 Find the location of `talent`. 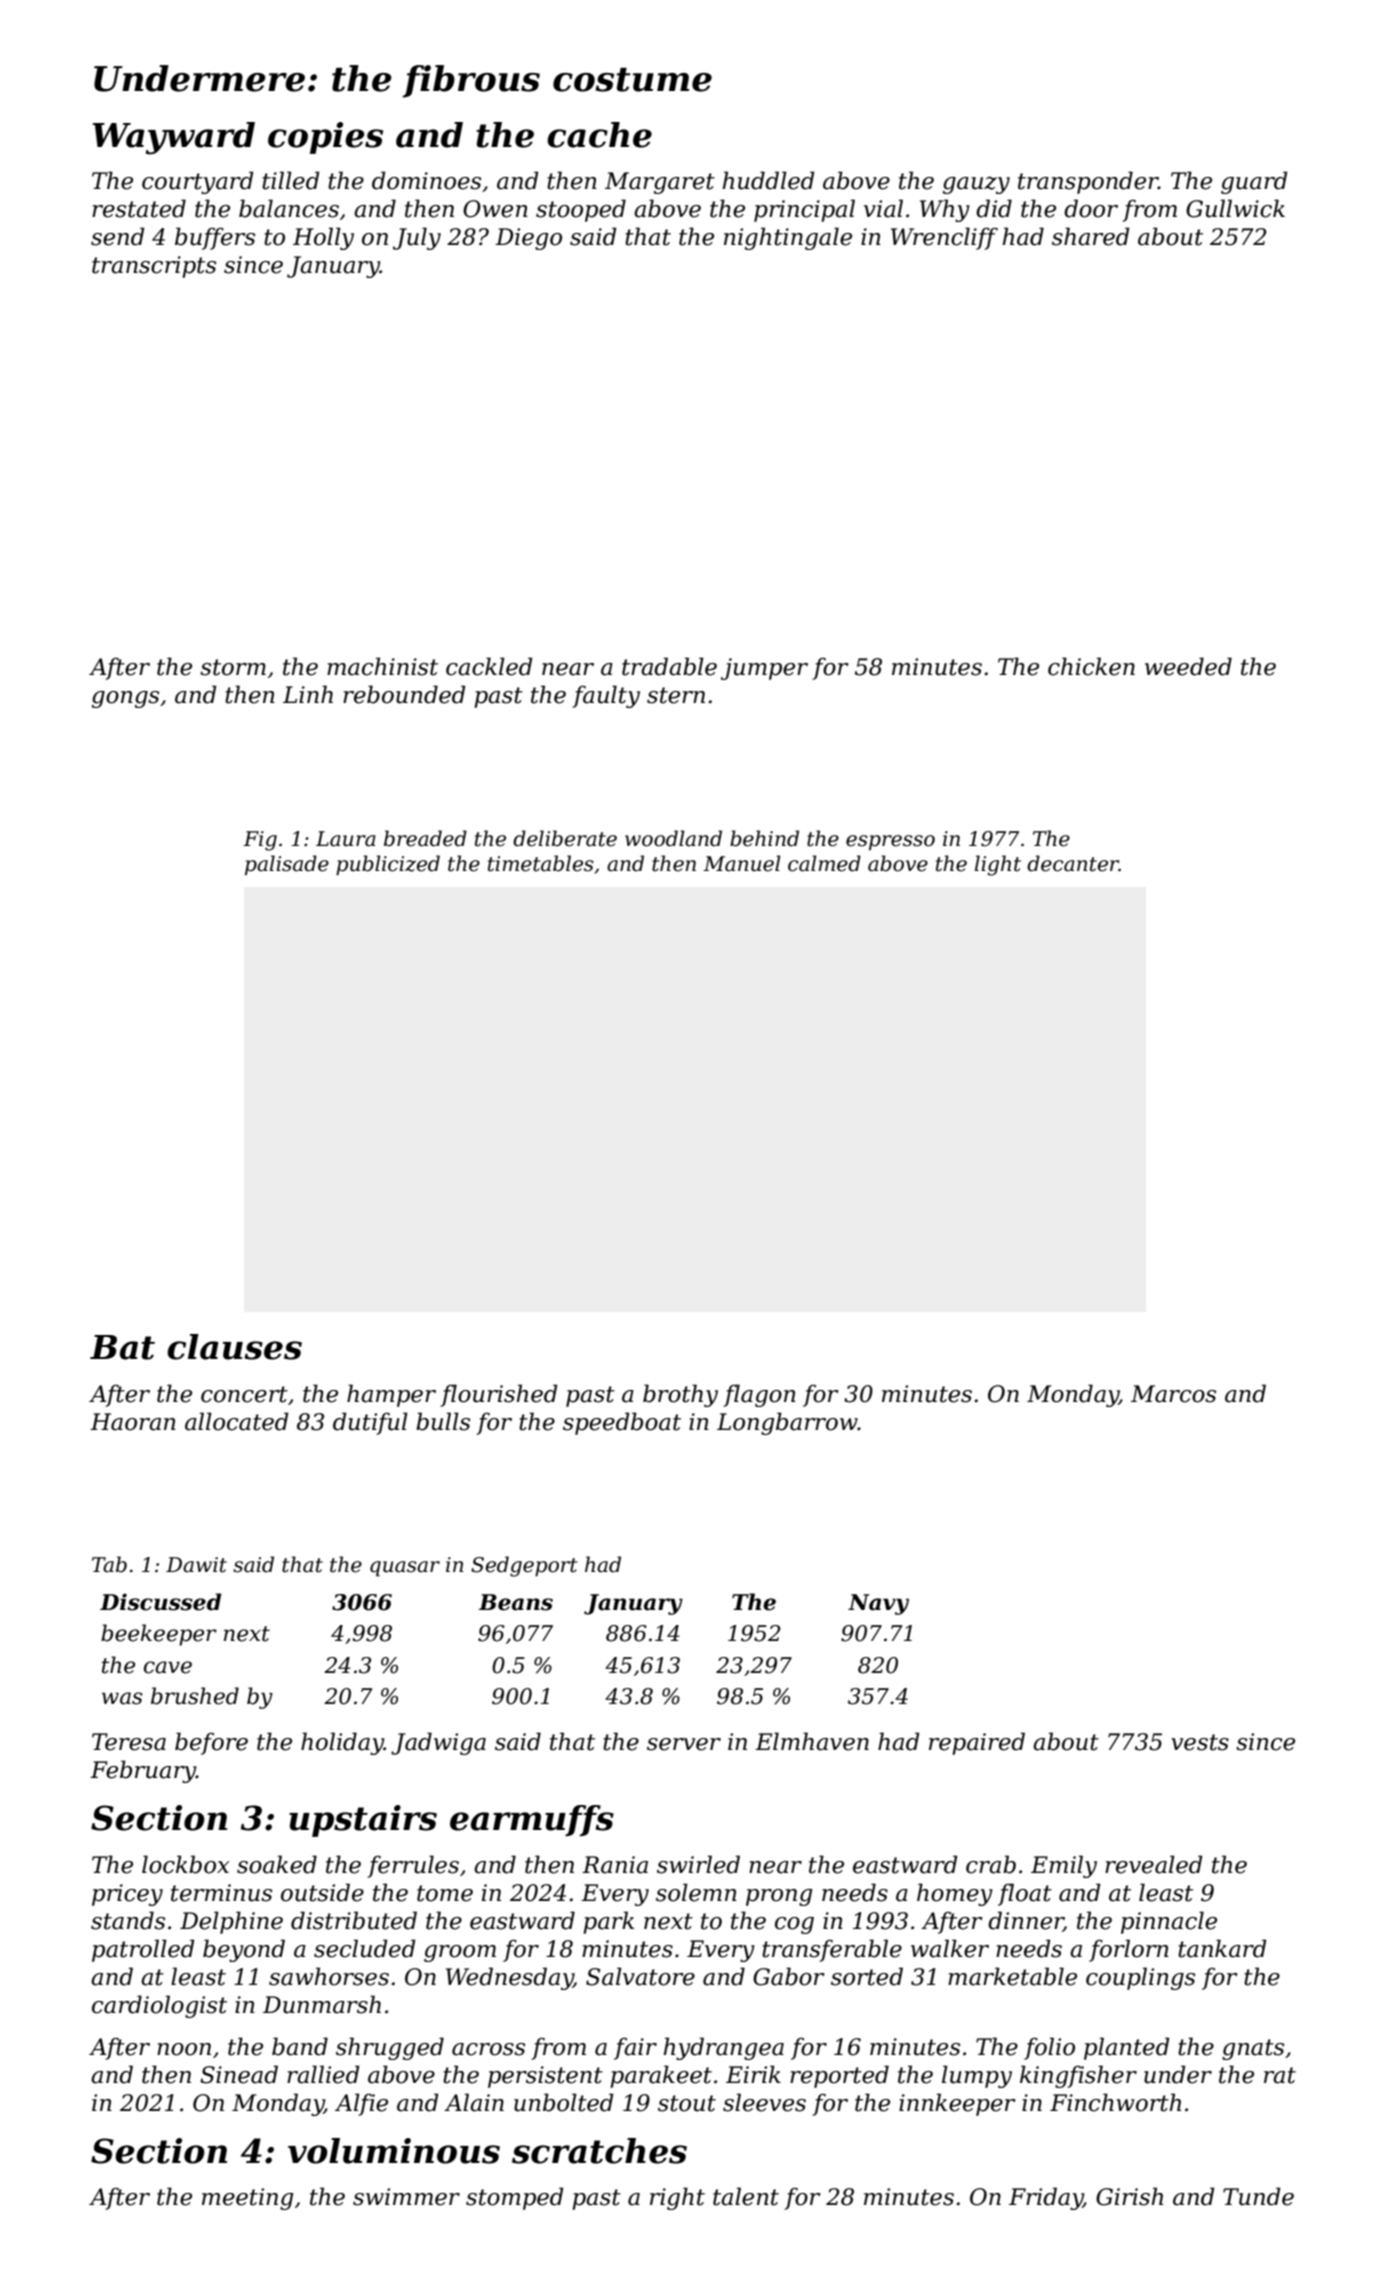

talent is located at coordinates (746, 2196).
